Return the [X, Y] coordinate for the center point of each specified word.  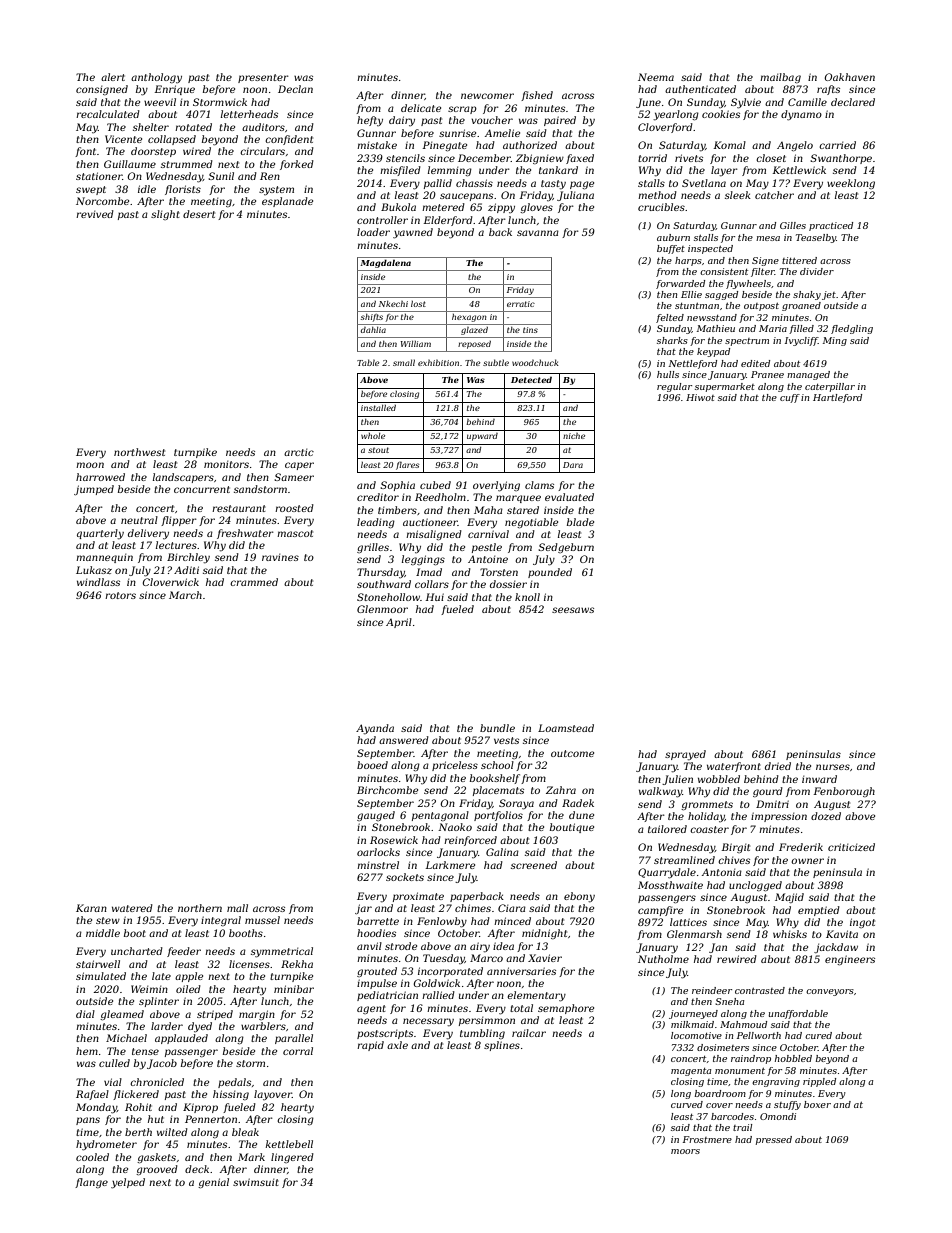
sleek [738, 195]
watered [132, 908]
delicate [421, 108]
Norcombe [102, 201]
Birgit [735, 848]
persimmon [487, 1021]
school [497, 765]
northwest [139, 452]
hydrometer [106, 1145]
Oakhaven [849, 77]
